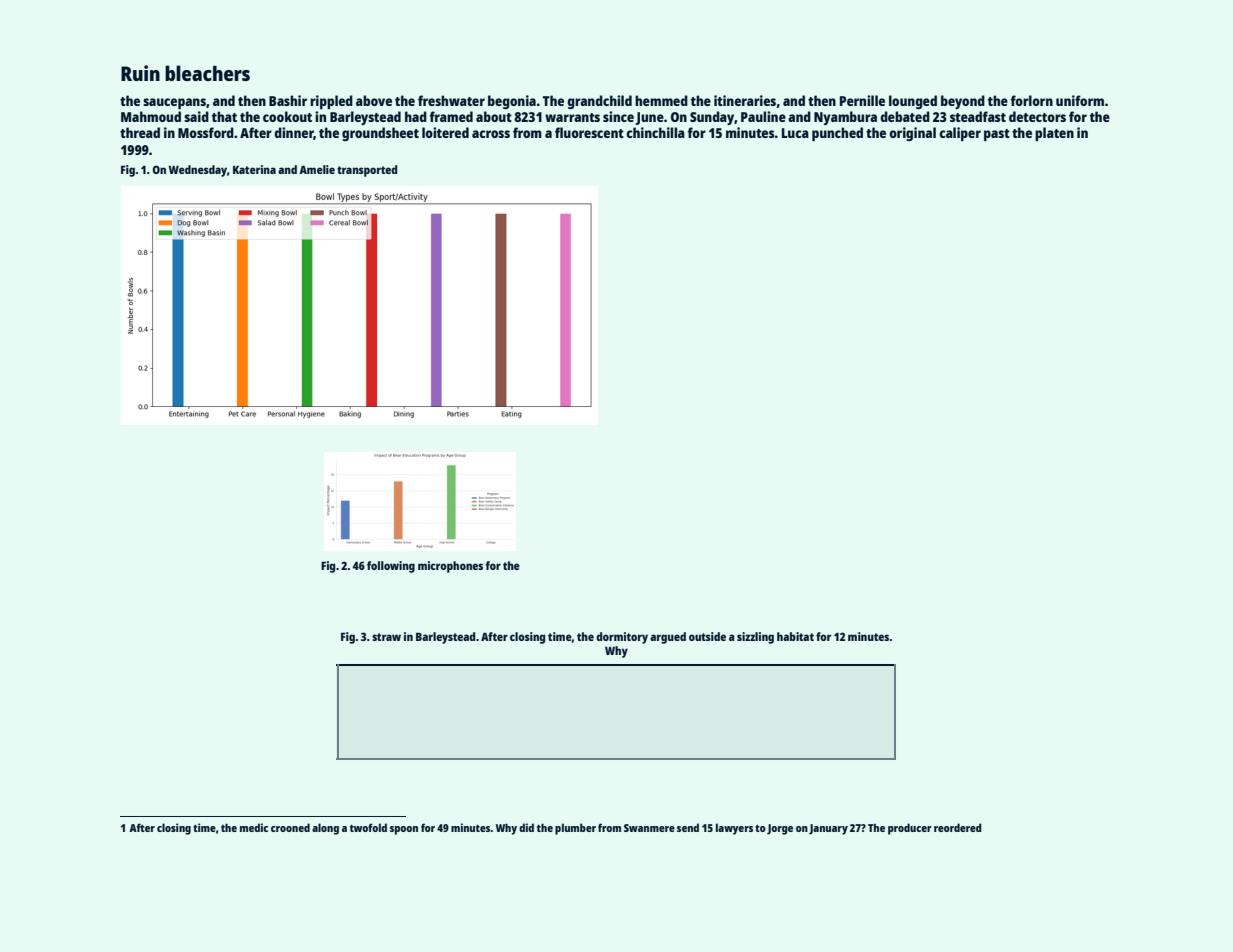 This screenshot has width=1233, height=952. What do you see at coordinates (391, 567) in the screenshot?
I see `following` at bounding box center [391, 567].
